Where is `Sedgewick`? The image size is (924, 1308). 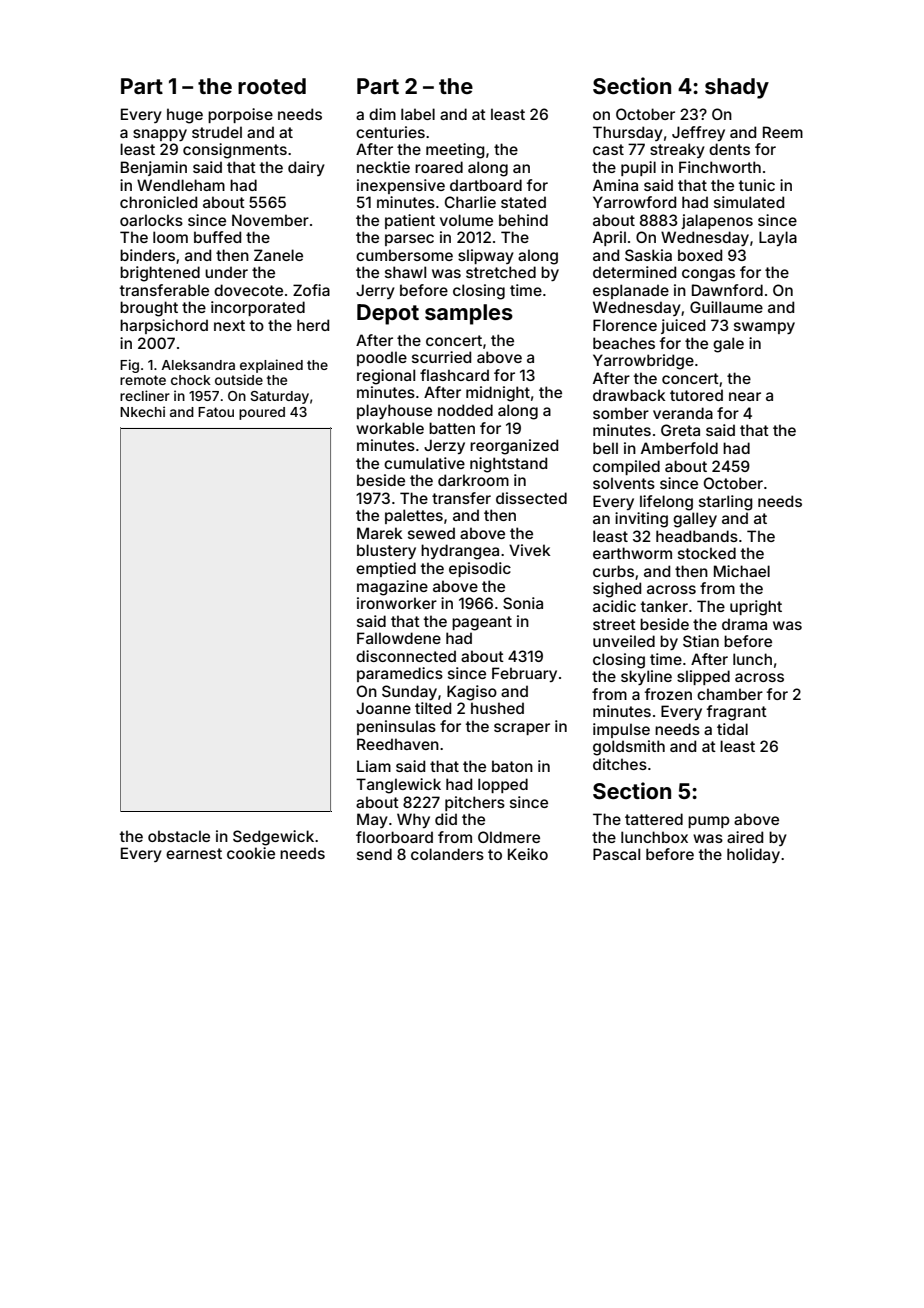 Sedgewick is located at coordinates (273, 838).
